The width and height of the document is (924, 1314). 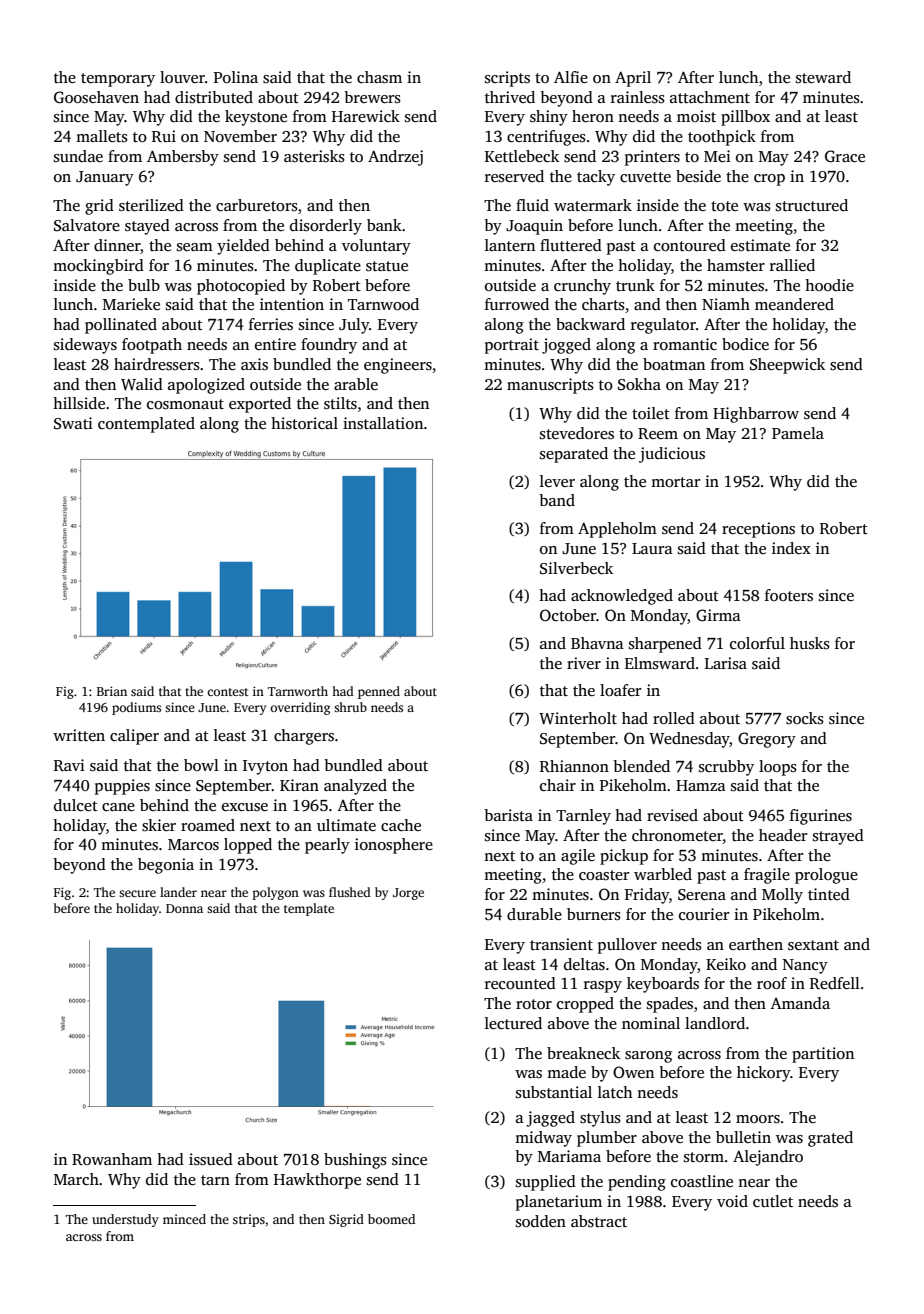 I want to click on steward, so click(x=823, y=77).
